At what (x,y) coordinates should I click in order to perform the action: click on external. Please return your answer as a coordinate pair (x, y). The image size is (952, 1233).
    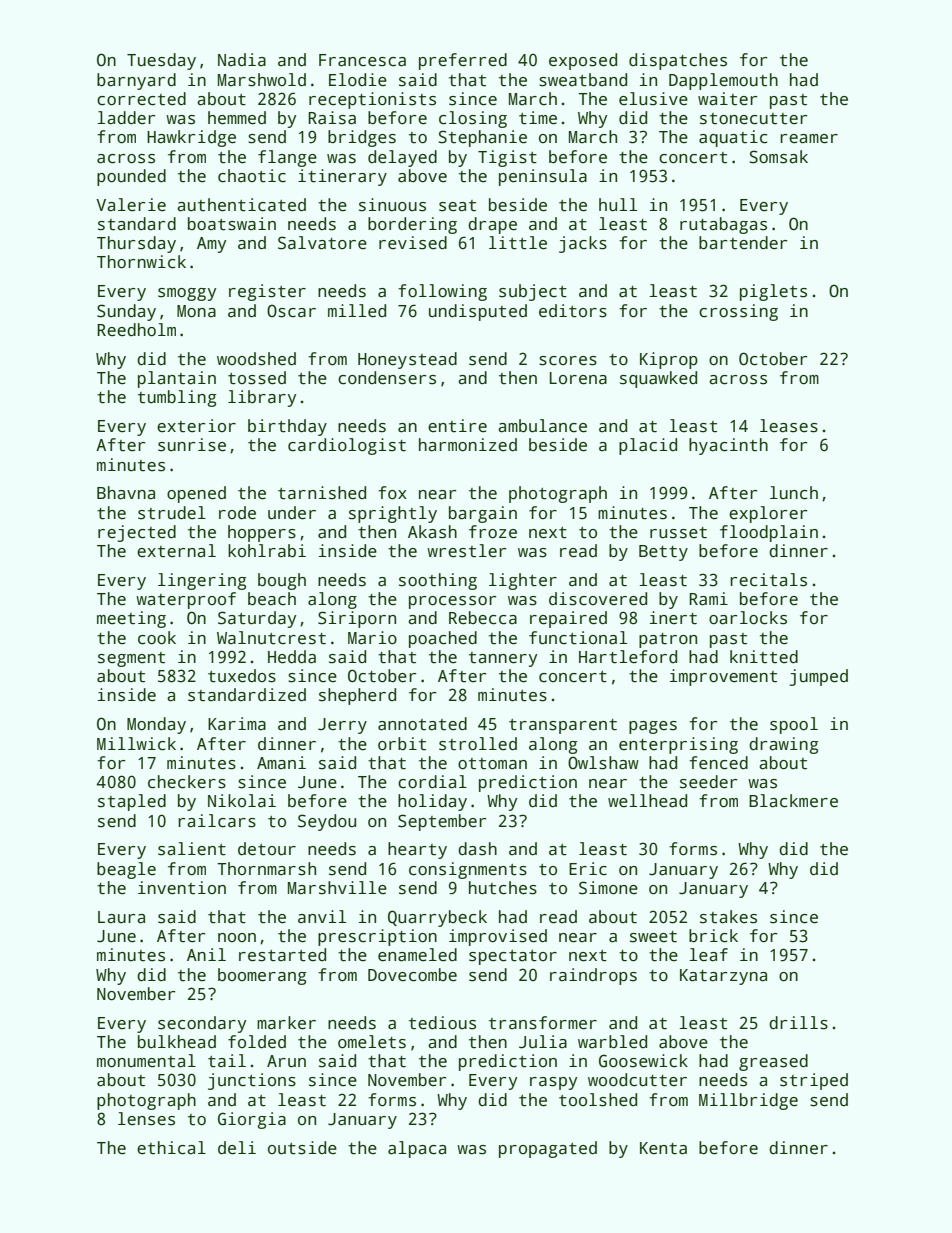
    Looking at the image, I should click on (176, 551).
